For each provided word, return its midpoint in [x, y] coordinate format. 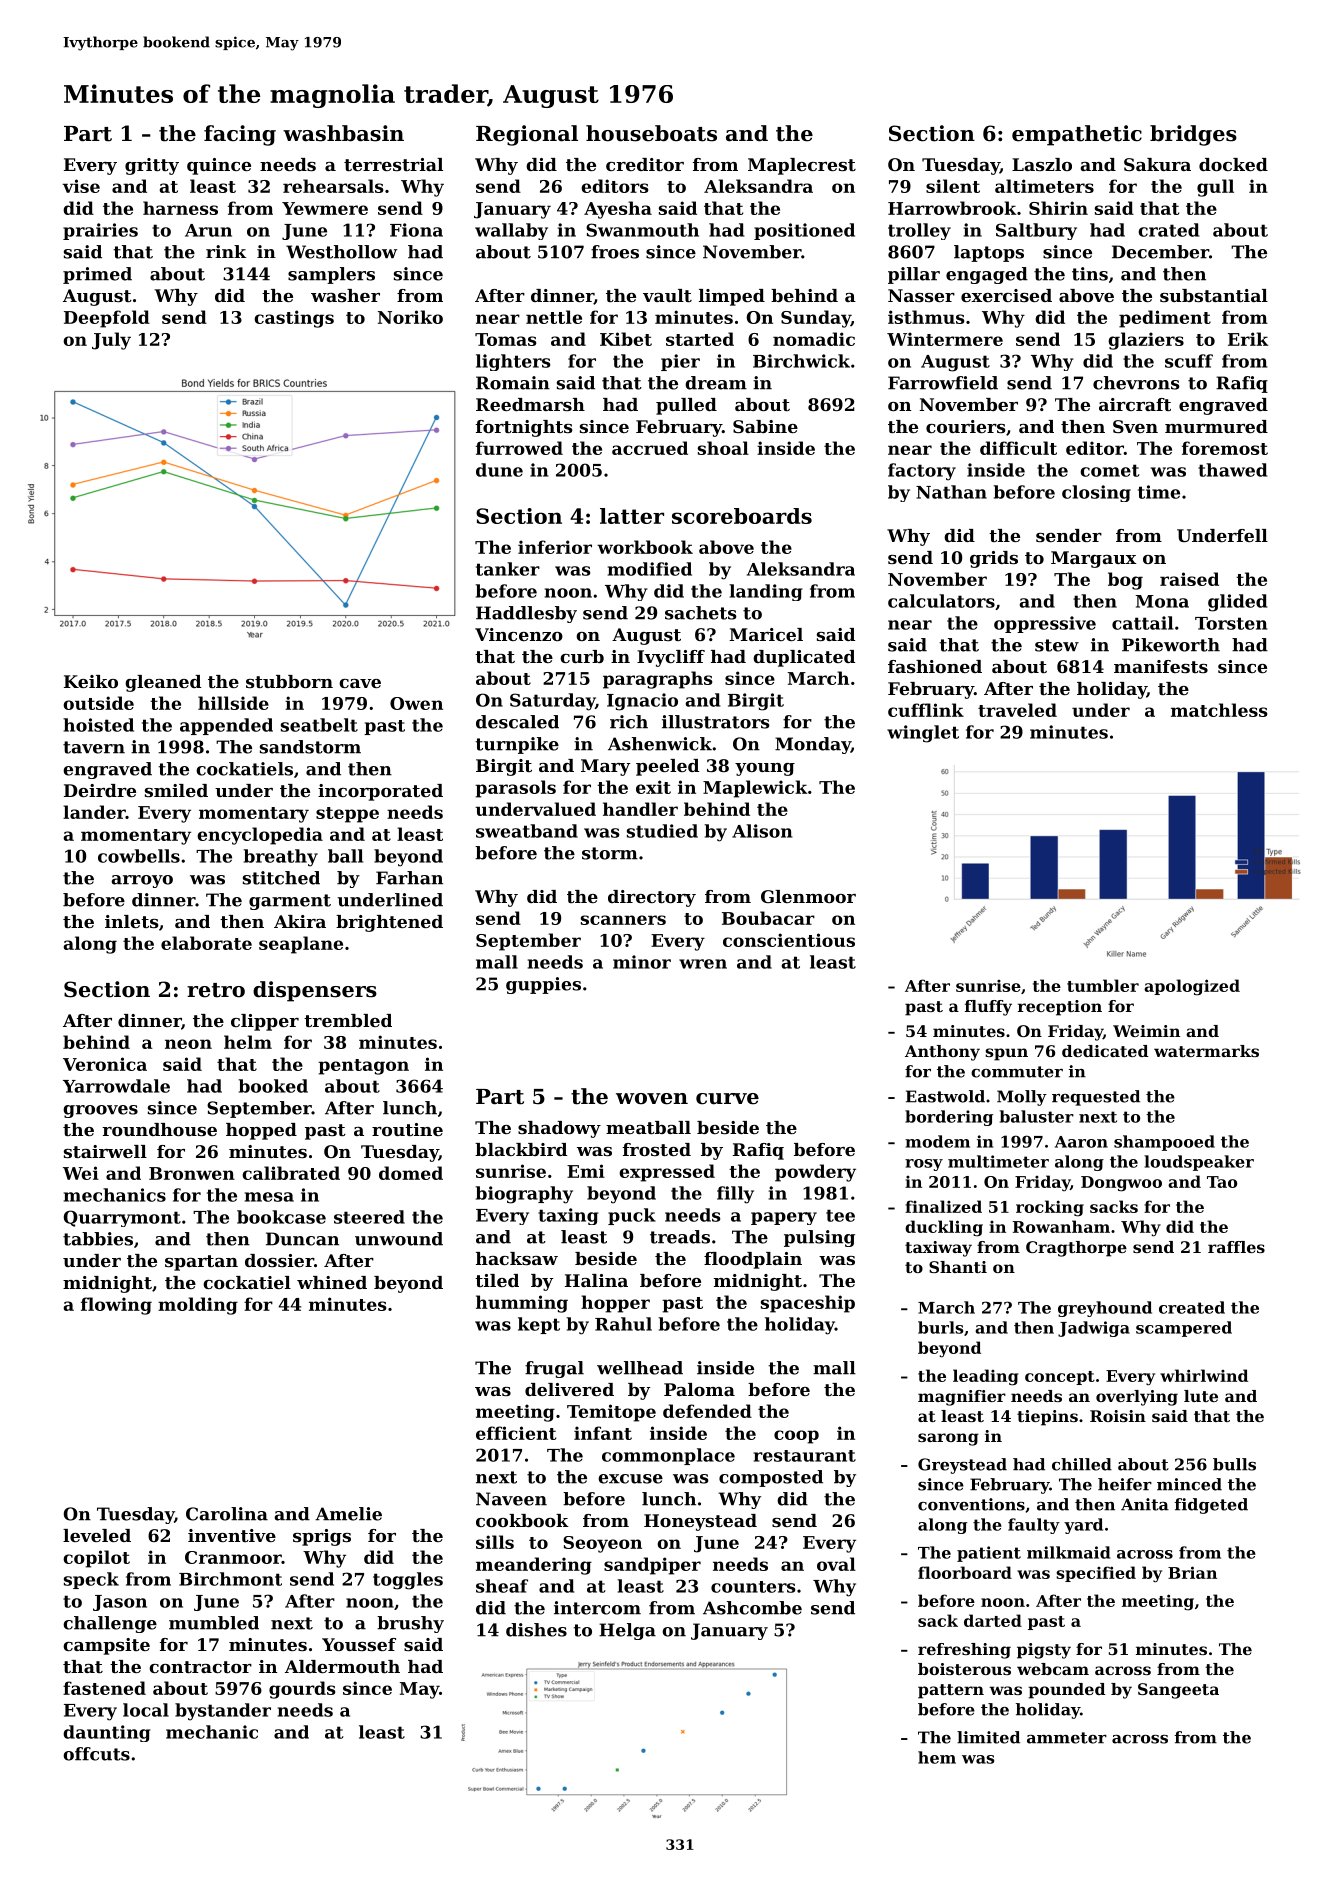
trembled [348, 1020]
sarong [948, 1439]
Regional [527, 135]
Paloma [699, 1389]
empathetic [1077, 135]
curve [727, 1099]
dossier [279, 1260]
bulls [1234, 1464]
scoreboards [742, 516]
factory [922, 472]
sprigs [322, 1537]
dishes [536, 1630]
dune [499, 470]
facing [240, 135]
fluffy [988, 1008]
